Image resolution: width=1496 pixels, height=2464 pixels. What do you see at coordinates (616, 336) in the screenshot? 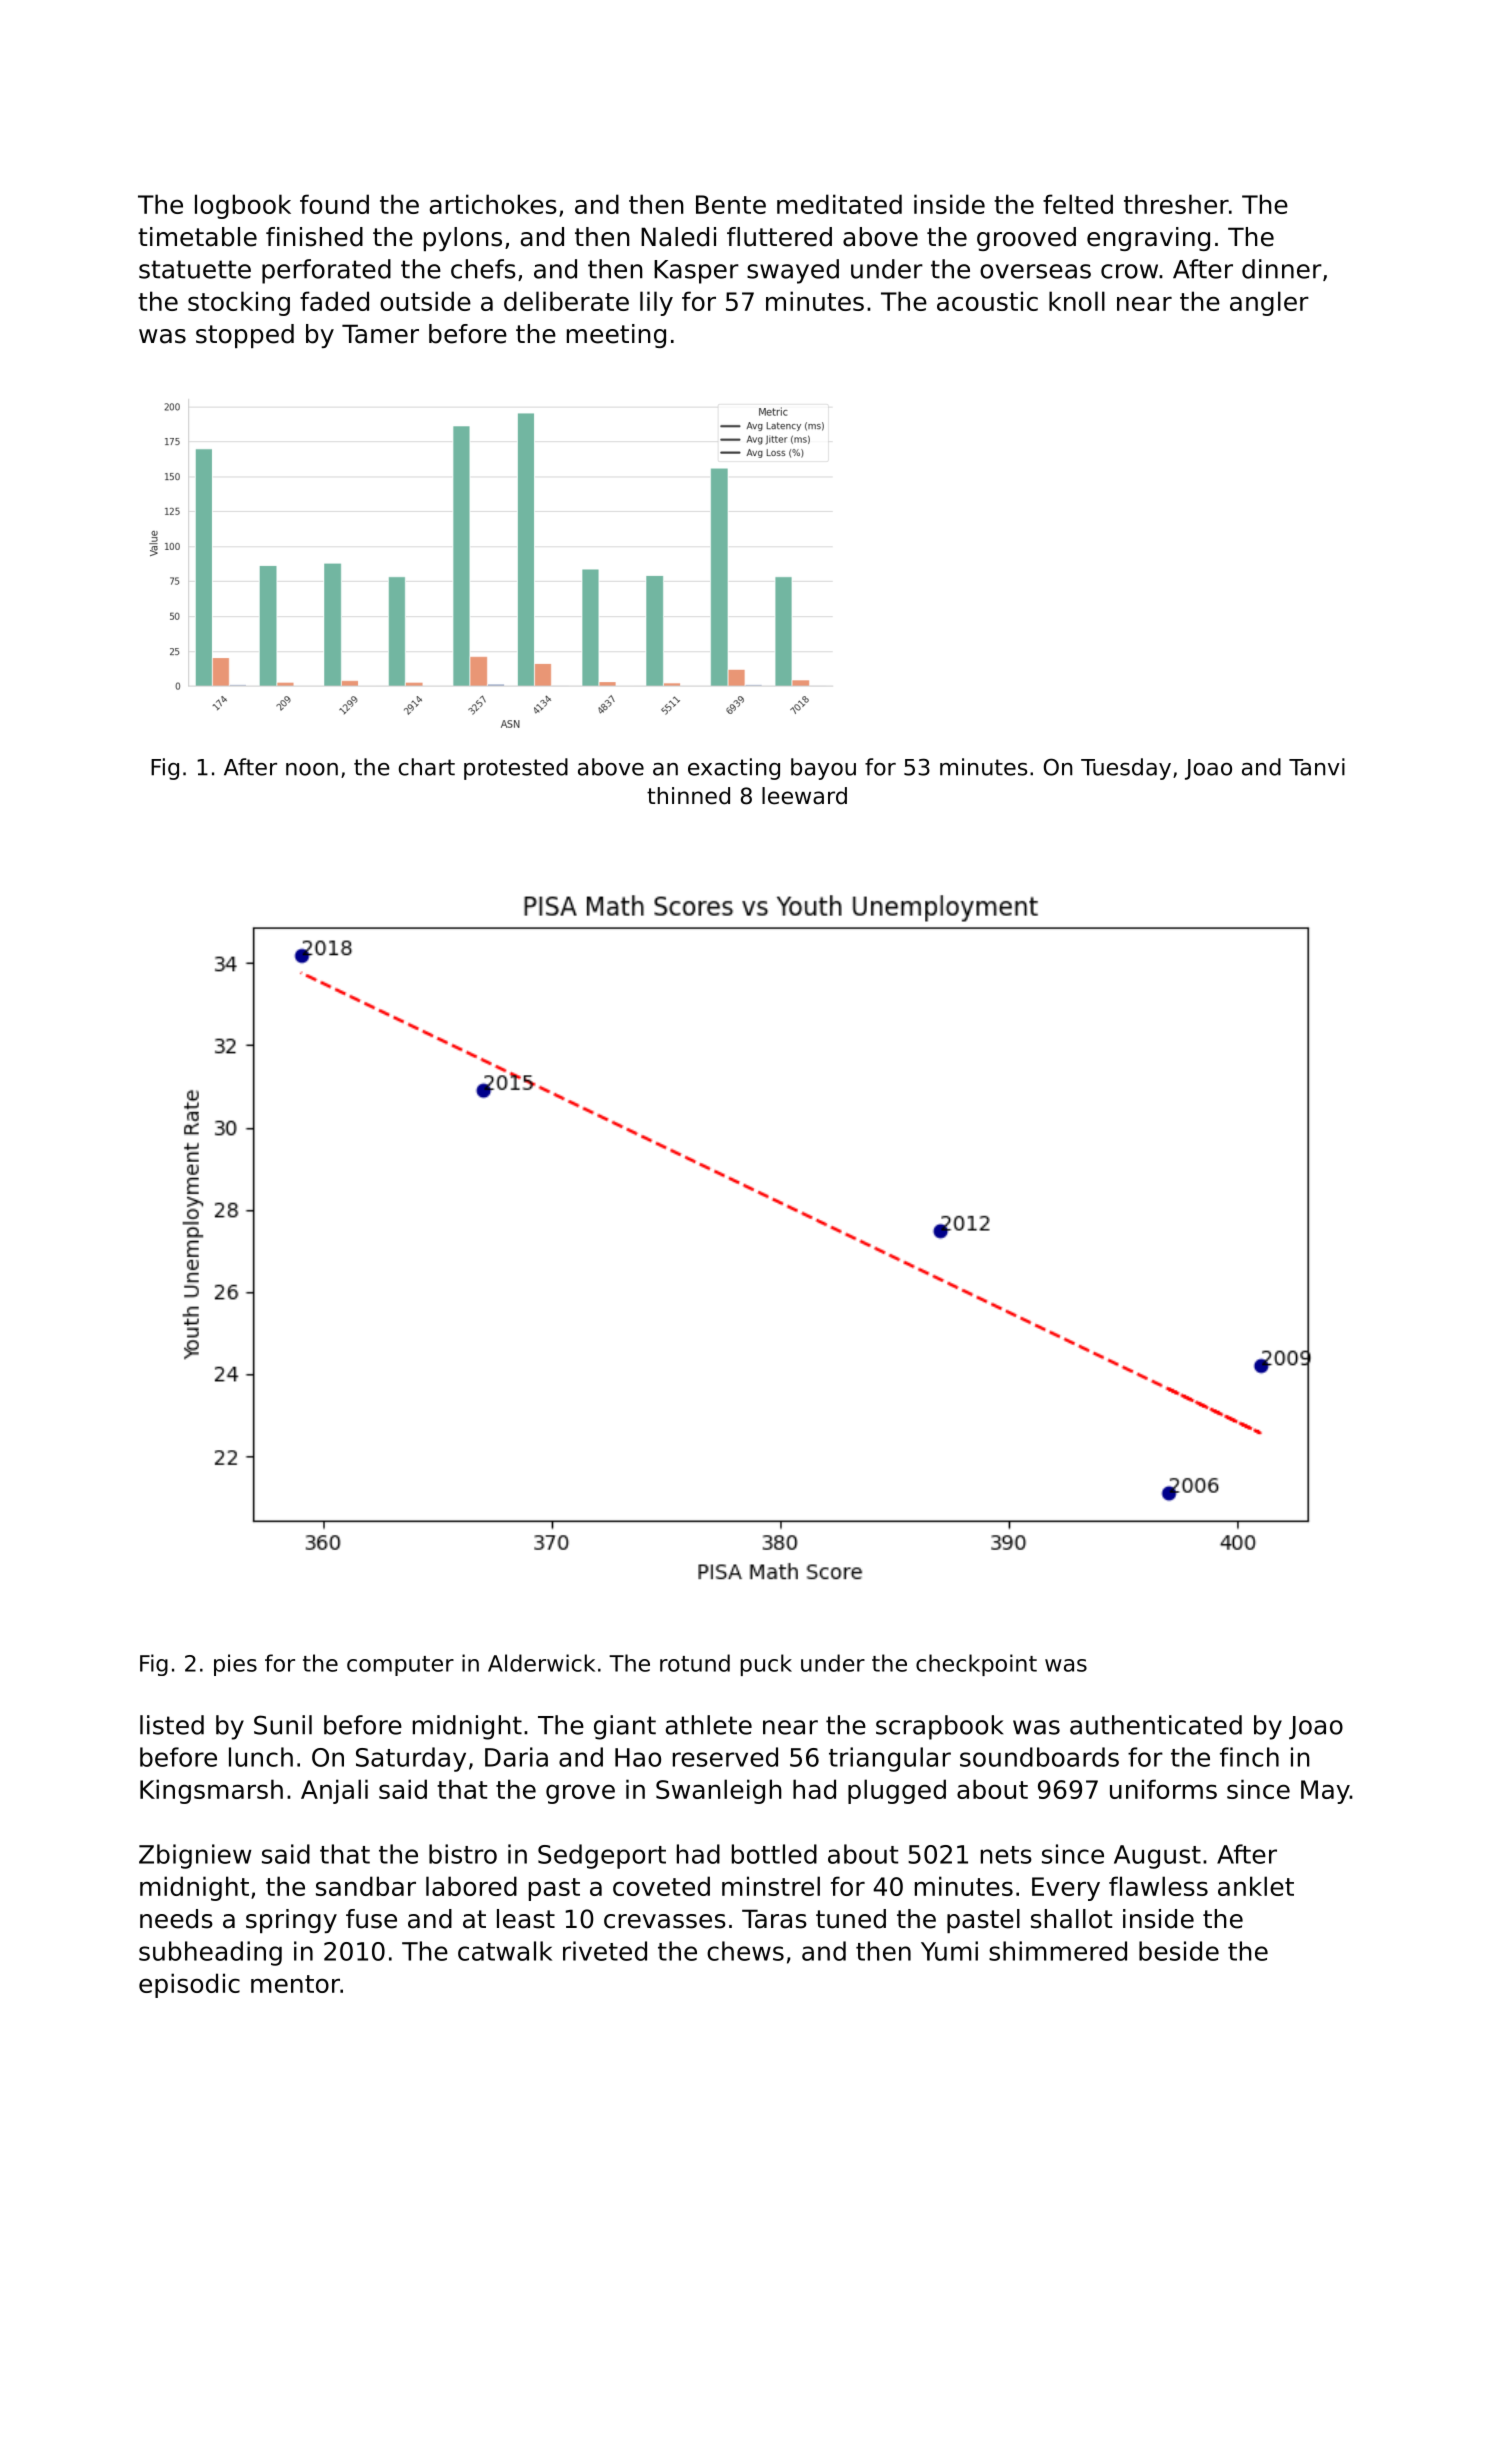
I see `meeting` at bounding box center [616, 336].
